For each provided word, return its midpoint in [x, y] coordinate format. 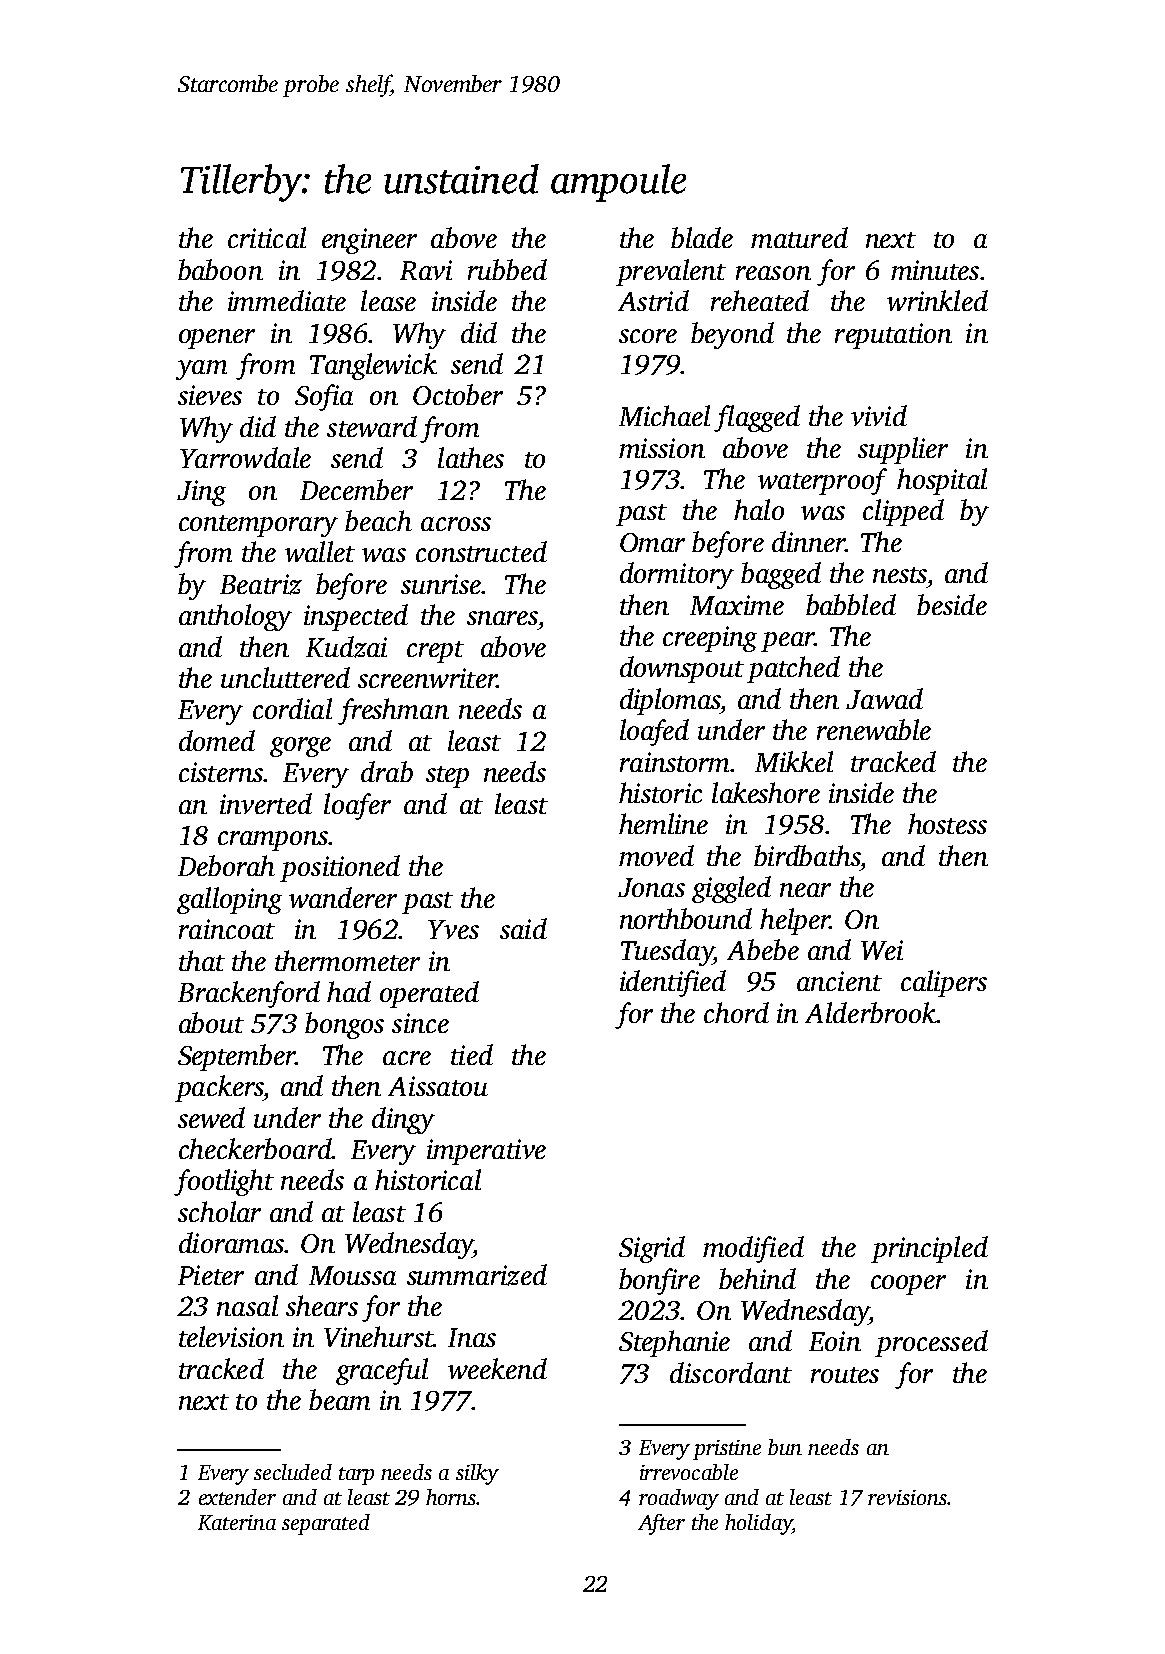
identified [673, 983]
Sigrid [652, 1249]
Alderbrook [870, 1012]
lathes [471, 457]
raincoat [227, 929]
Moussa [352, 1275]
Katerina [237, 1522]
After [661, 1524]
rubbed [507, 269]
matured [799, 237]
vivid [879, 415]
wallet [320, 551]
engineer [369, 241]
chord [736, 1012]
